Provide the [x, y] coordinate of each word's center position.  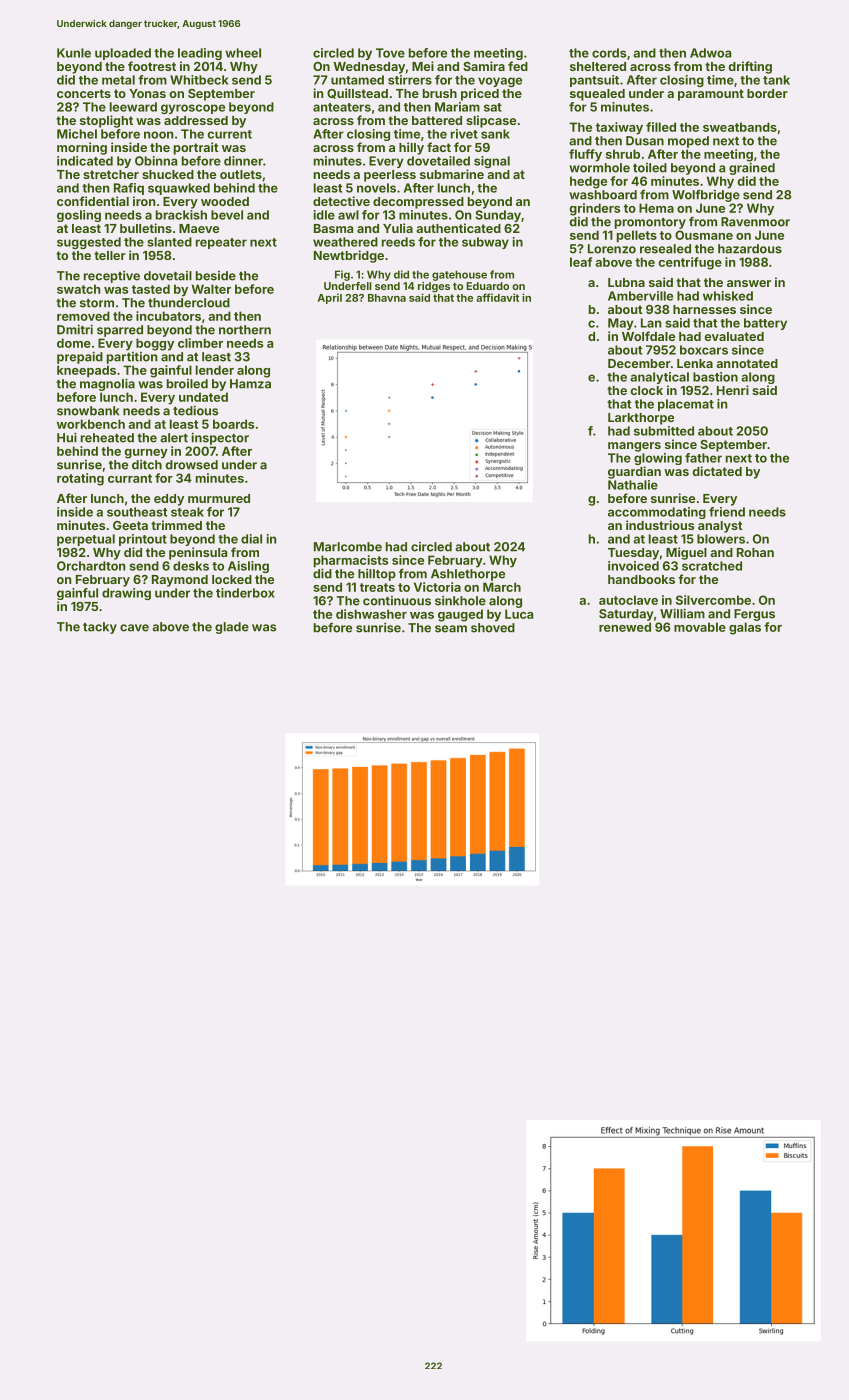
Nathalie [633, 485]
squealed [597, 95]
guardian [634, 472]
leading [200, 54]
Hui [67, 437]
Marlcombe [348, 547]
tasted [151, 289]
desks [191, 566]
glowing [658, 459]
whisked [728, 296]
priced [480, 94]
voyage [500, 82]
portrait [196, 148]
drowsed [192, 465]
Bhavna [387, 298]
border [767, 93]
